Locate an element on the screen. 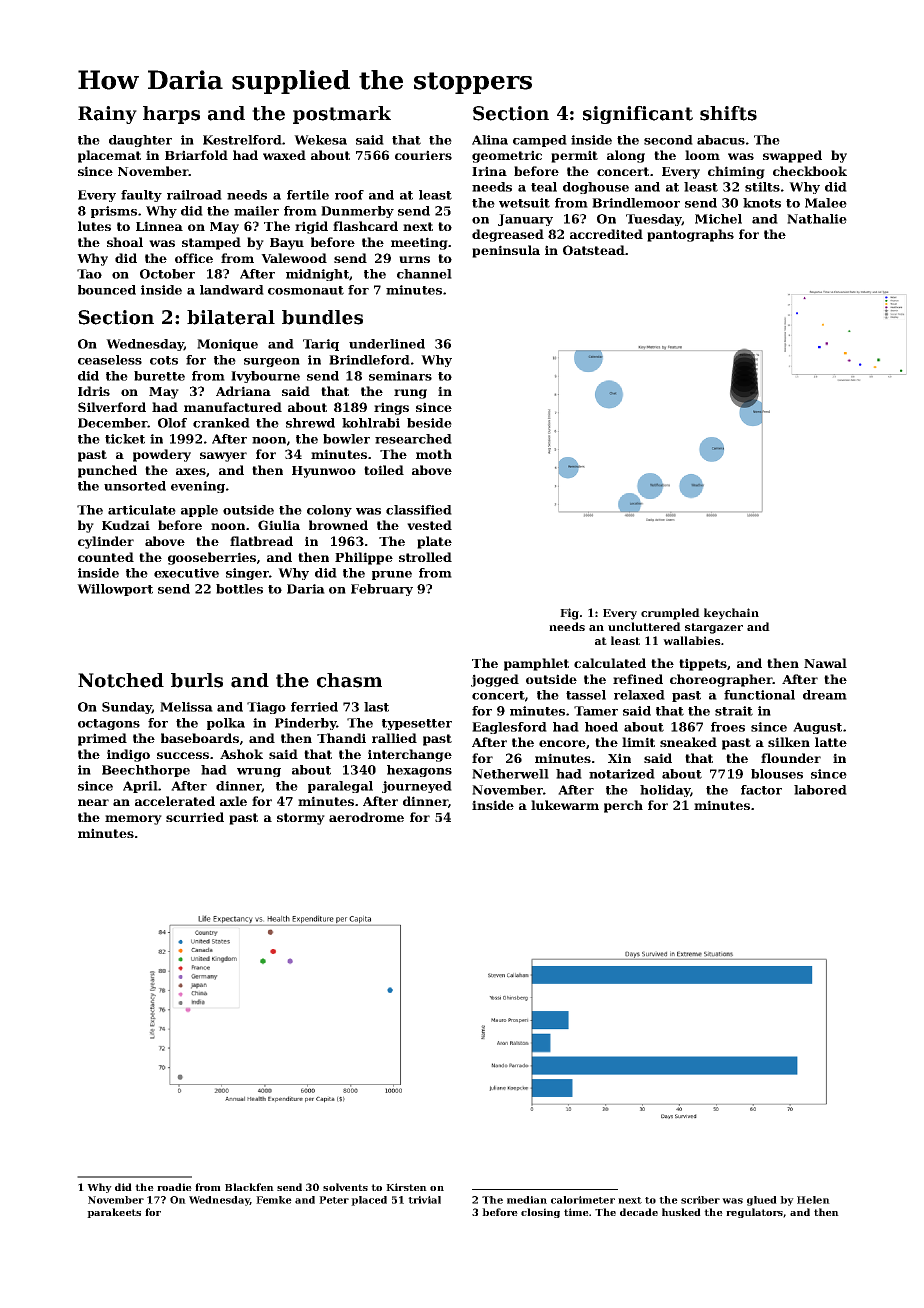  bilateral is located at coordinates (231, 317).
